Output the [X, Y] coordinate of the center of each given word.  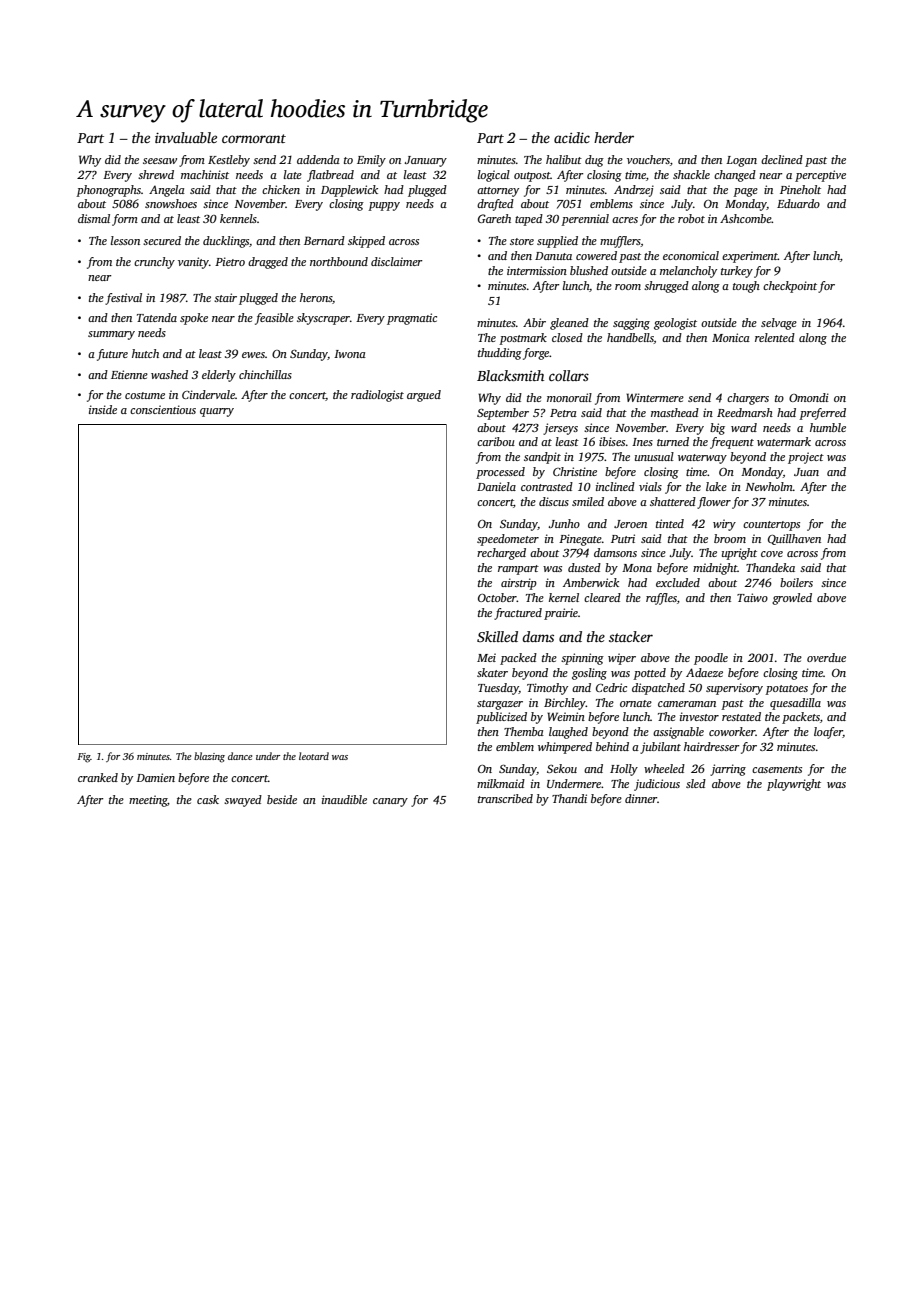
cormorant [254, 138]
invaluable [186, 137]
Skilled [497, 636]
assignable [678, 733]
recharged [501, 554]
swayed [243, 801]
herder [614, 137]
